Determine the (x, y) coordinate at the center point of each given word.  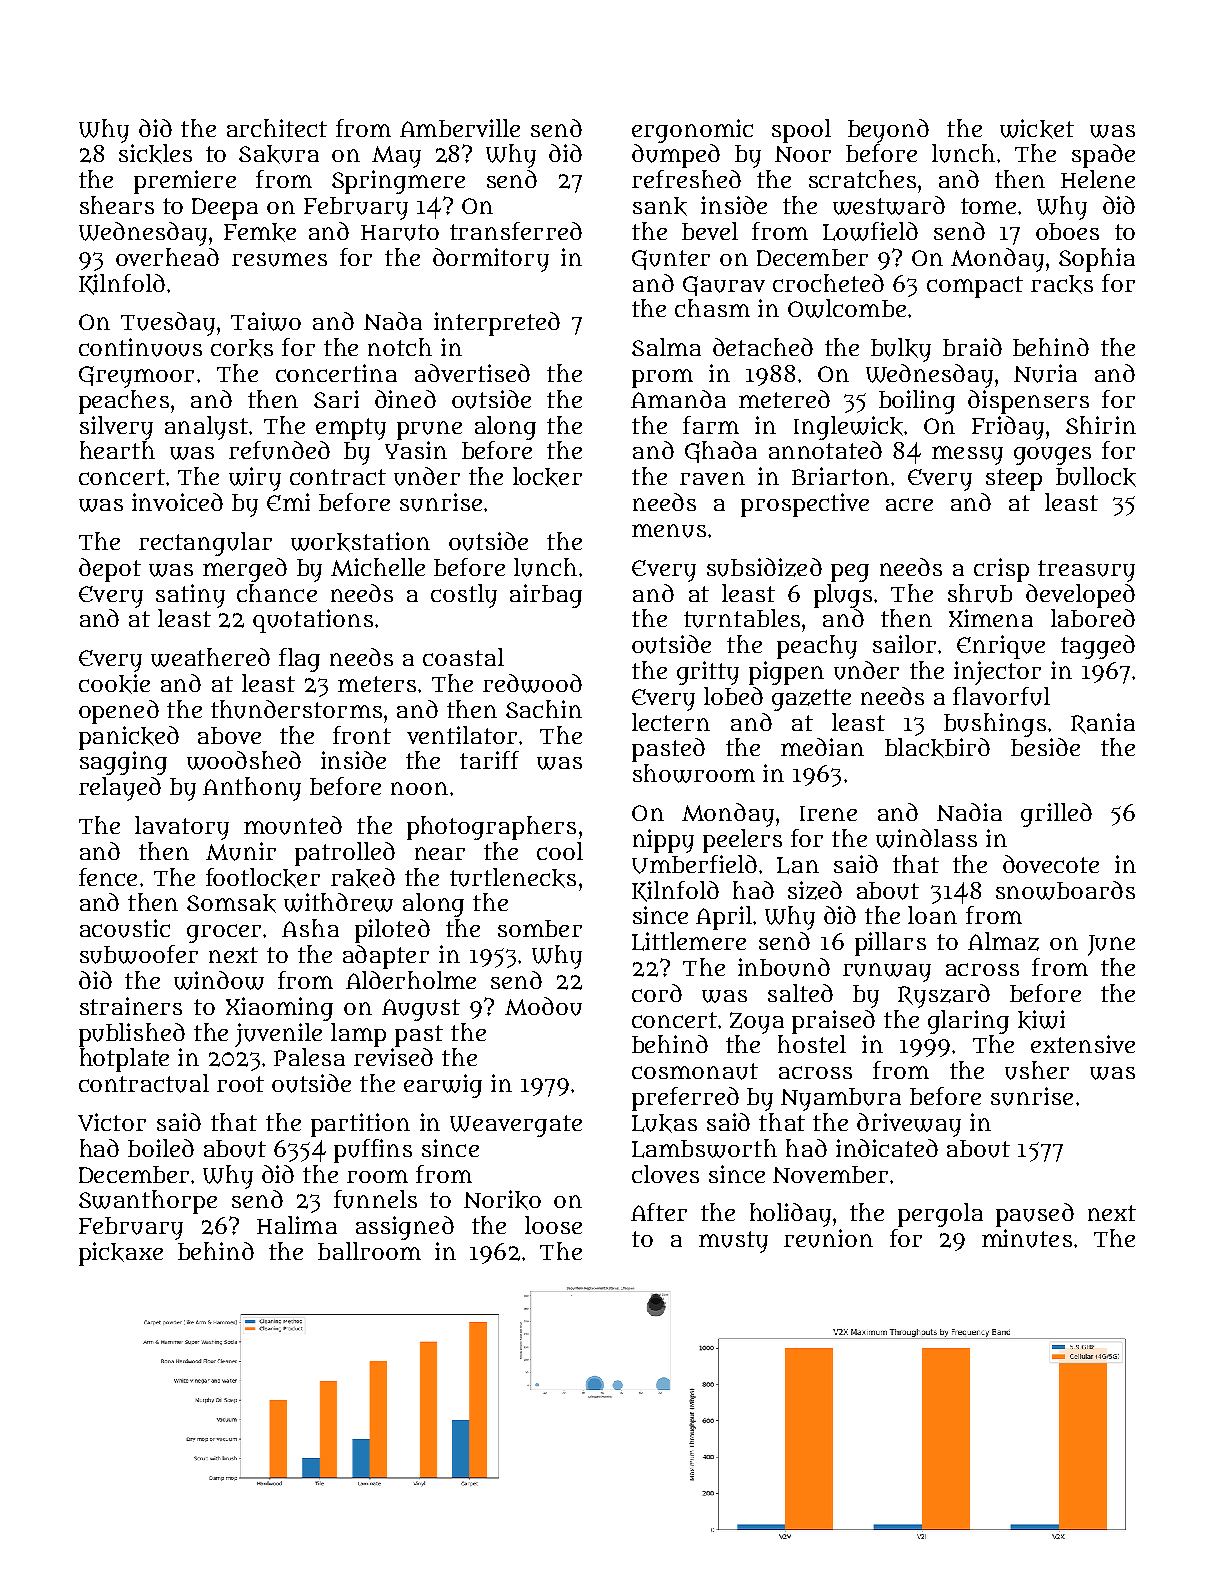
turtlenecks (513, 878)
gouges (1052, 456)
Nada (393, 321)
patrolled (345, 854)
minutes (1027, 1238)
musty (733, 1242)
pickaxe (121, 1254)
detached (763, 347)
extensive (1083, 1044)
